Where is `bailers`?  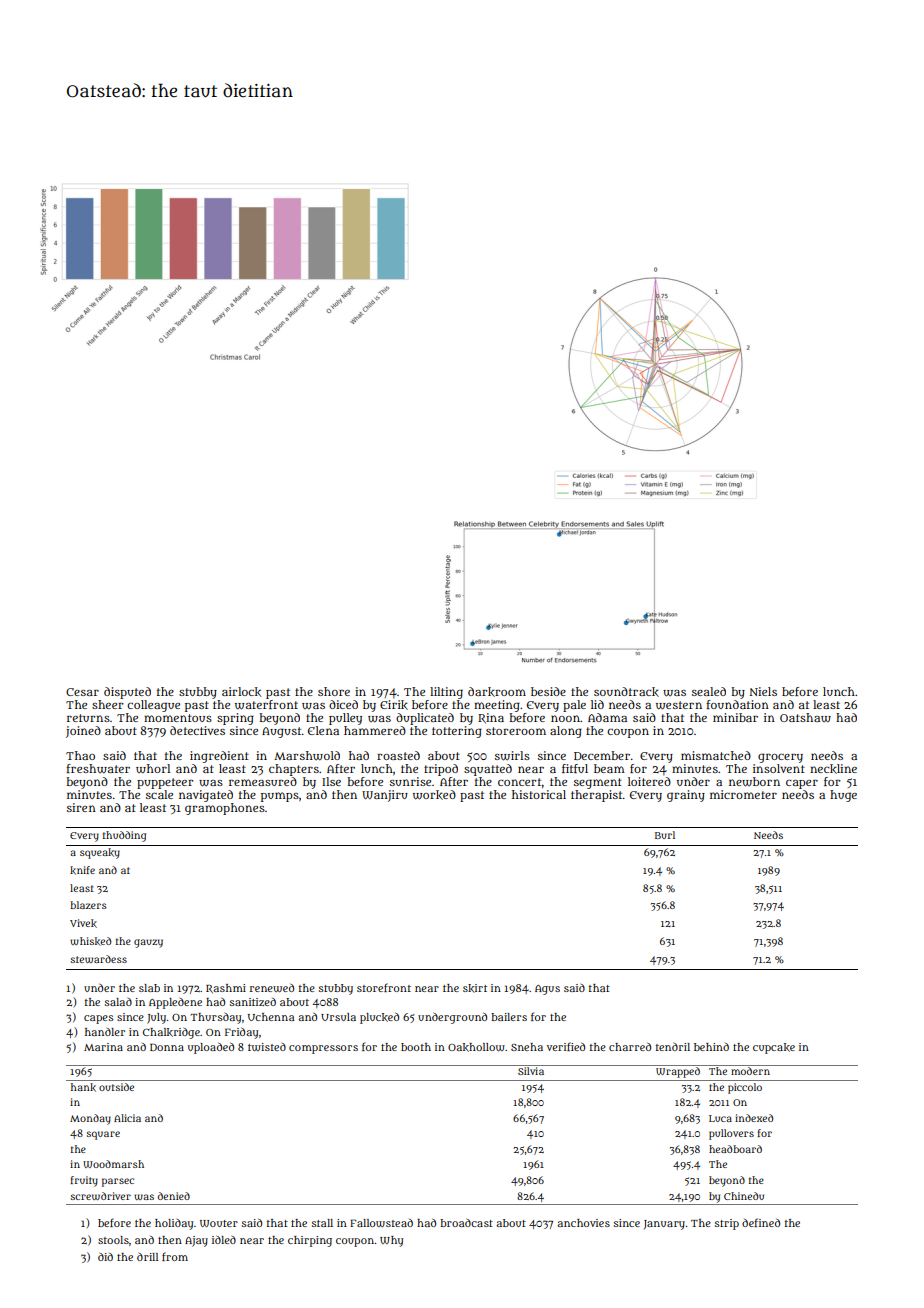
bailers is located at coordinates (509, 1017).
